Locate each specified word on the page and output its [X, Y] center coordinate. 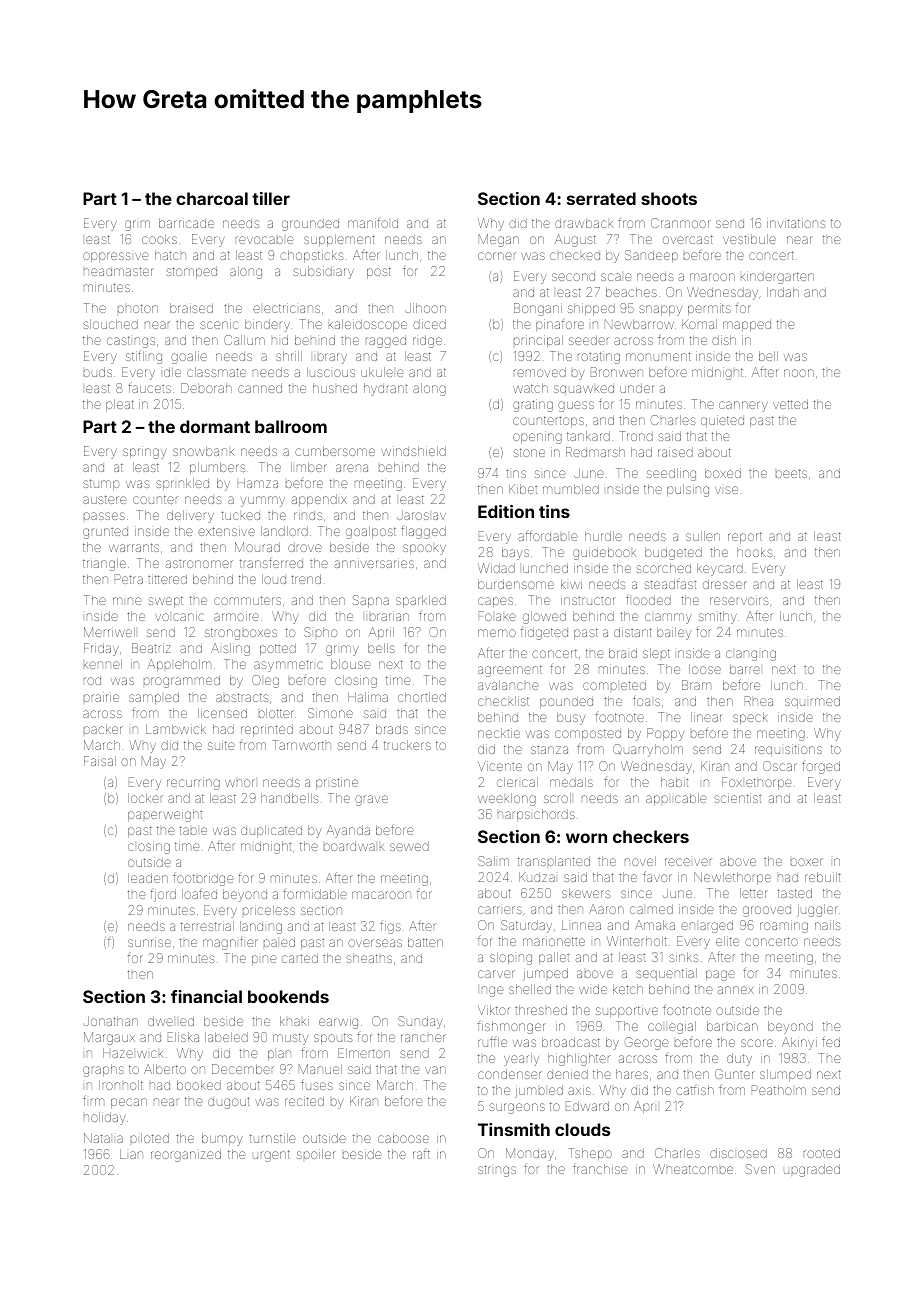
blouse [351, 664]
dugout [229, 1103]
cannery [743, 406]
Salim [493, 861]
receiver [688, 862]
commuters [247, 600]
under [636, 388]
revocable [265, 240]
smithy [718, 617]
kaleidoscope [368, 325]
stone [529, 452]
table [193, 830]
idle [172, 372]
